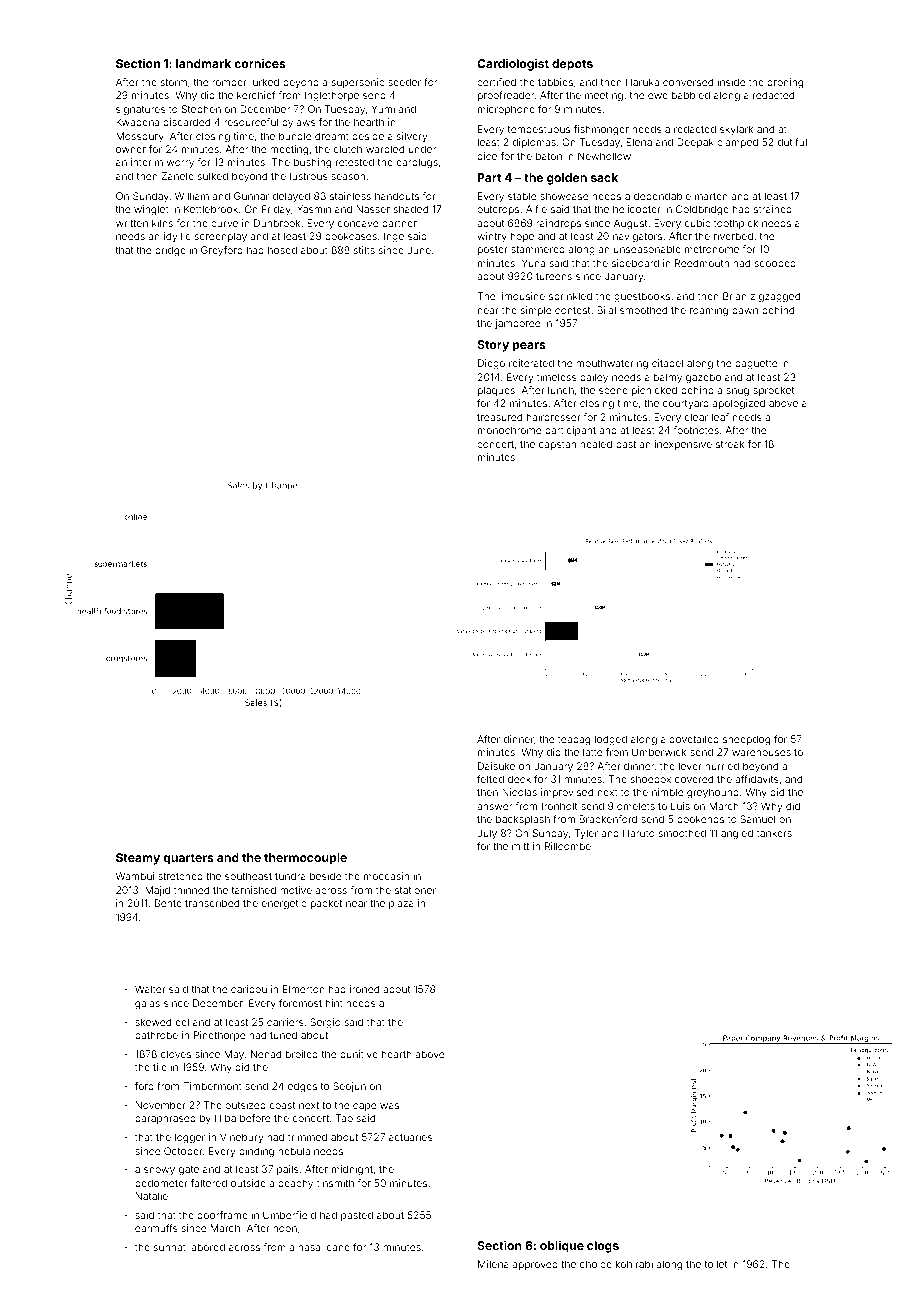  I want to click on droning, so click(785, 83).
